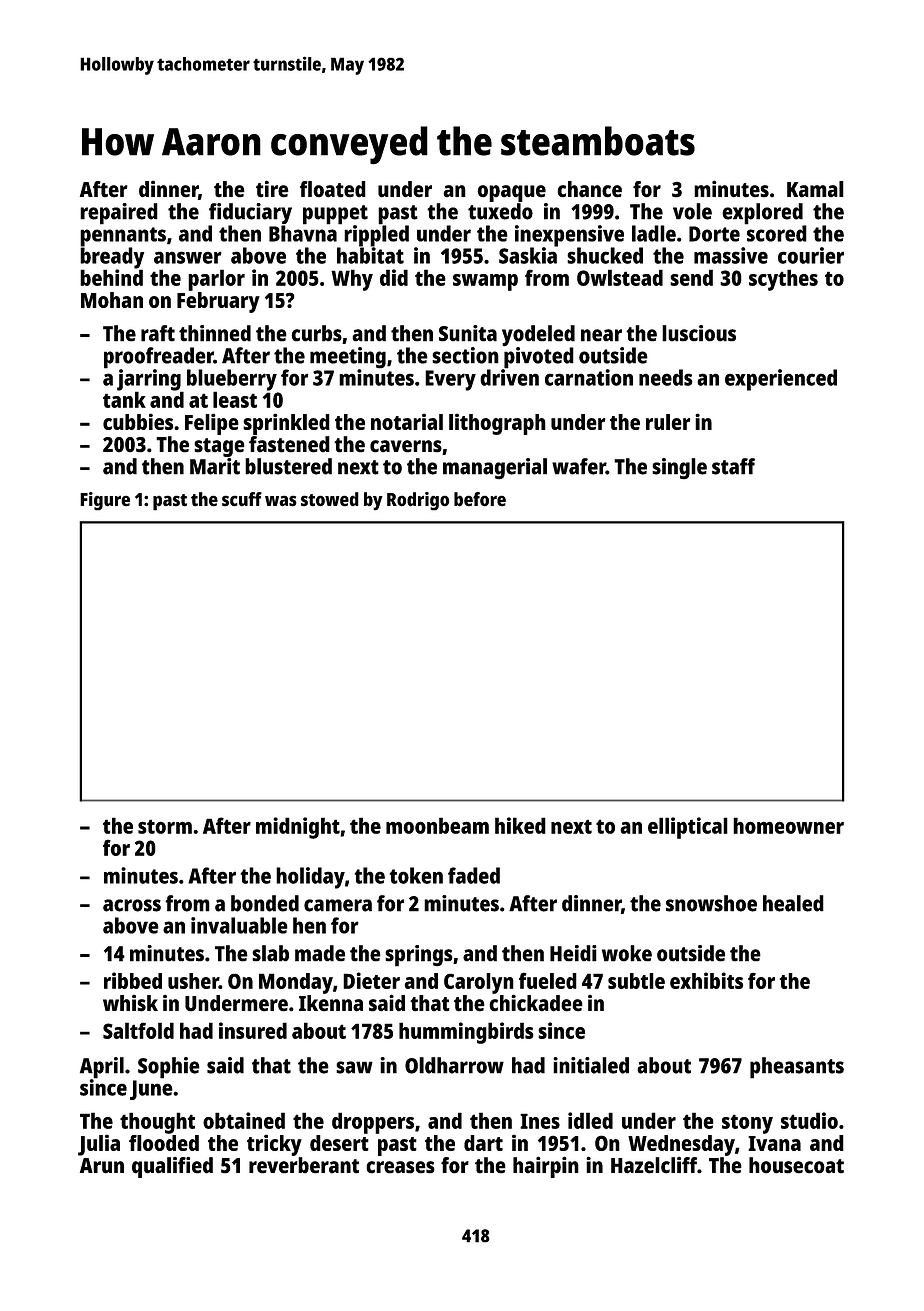  Describe the element at coordinates (172, 1167) in the screenshot. I see `qualified` at that location.
